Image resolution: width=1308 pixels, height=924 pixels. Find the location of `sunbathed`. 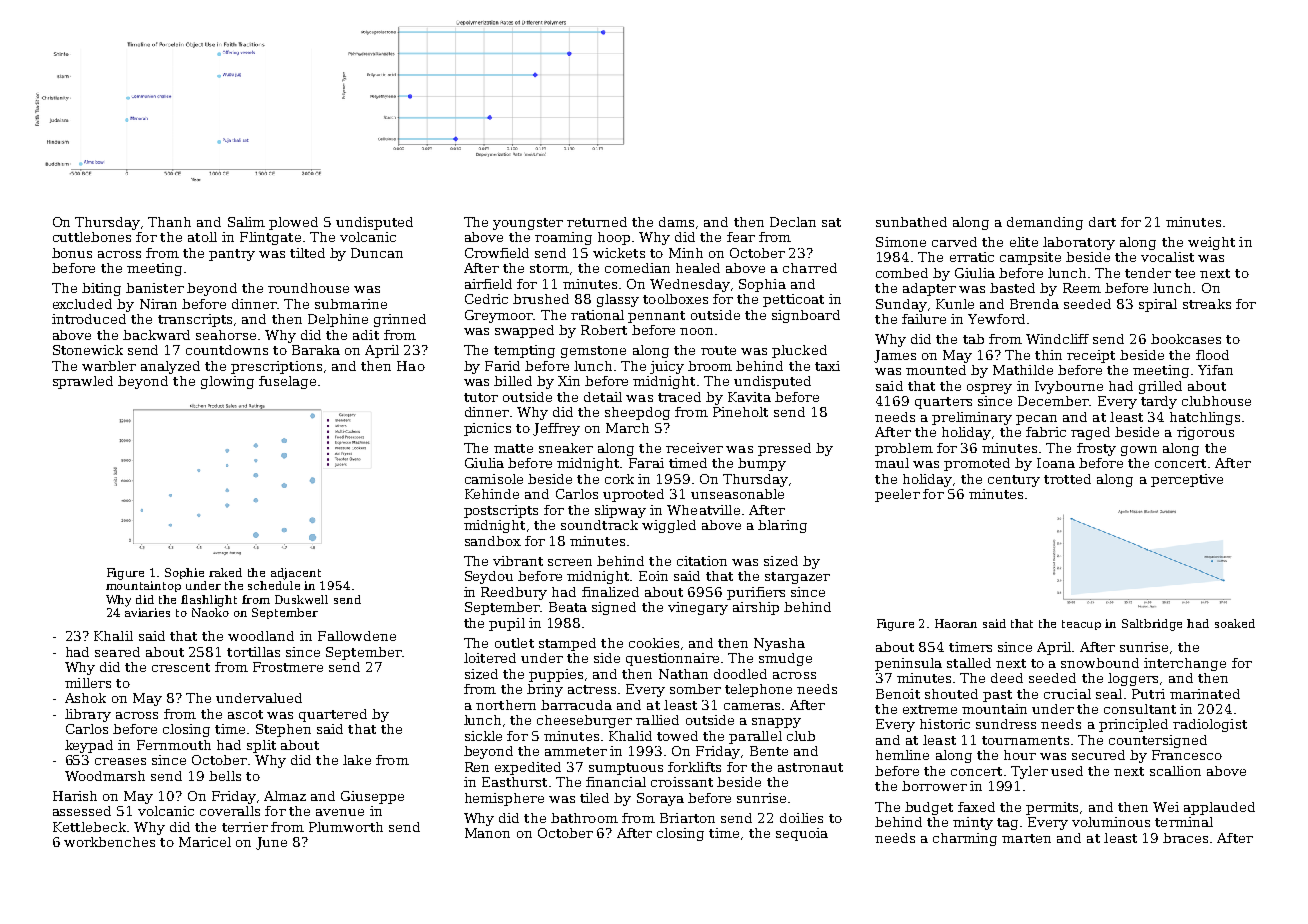

sunbathed is located at coordinates (911, 222).
